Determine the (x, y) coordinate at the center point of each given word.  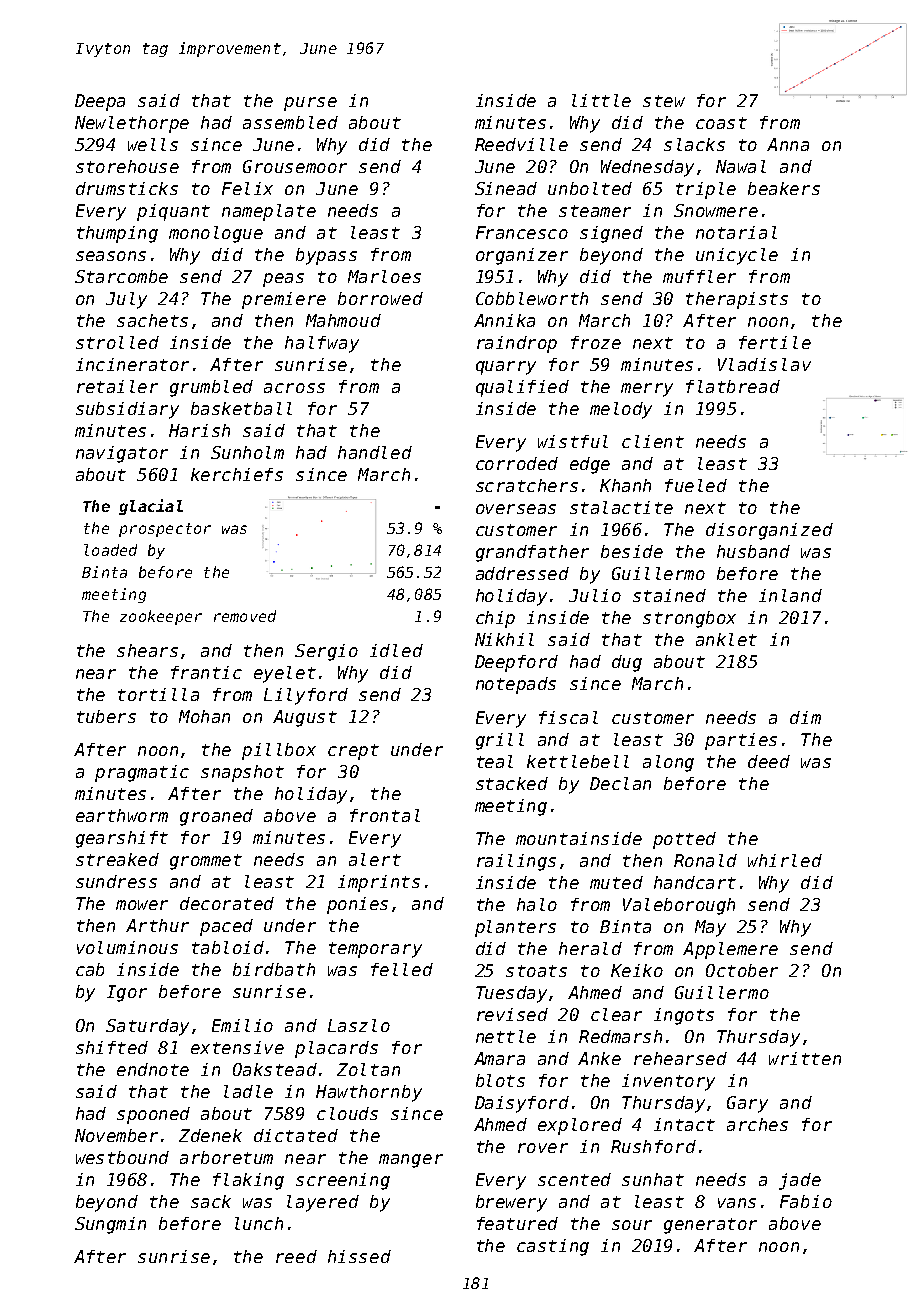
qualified (522, 388)
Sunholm (247, 452)
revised (512, 1014)
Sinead (506, 188)
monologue (216, 234)
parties (741, 741)
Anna (788, 144)
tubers (106, 716)
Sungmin (110, 1225)
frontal (385, 815)
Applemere (730, 950)
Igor (127, 993)
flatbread (733, 386)
